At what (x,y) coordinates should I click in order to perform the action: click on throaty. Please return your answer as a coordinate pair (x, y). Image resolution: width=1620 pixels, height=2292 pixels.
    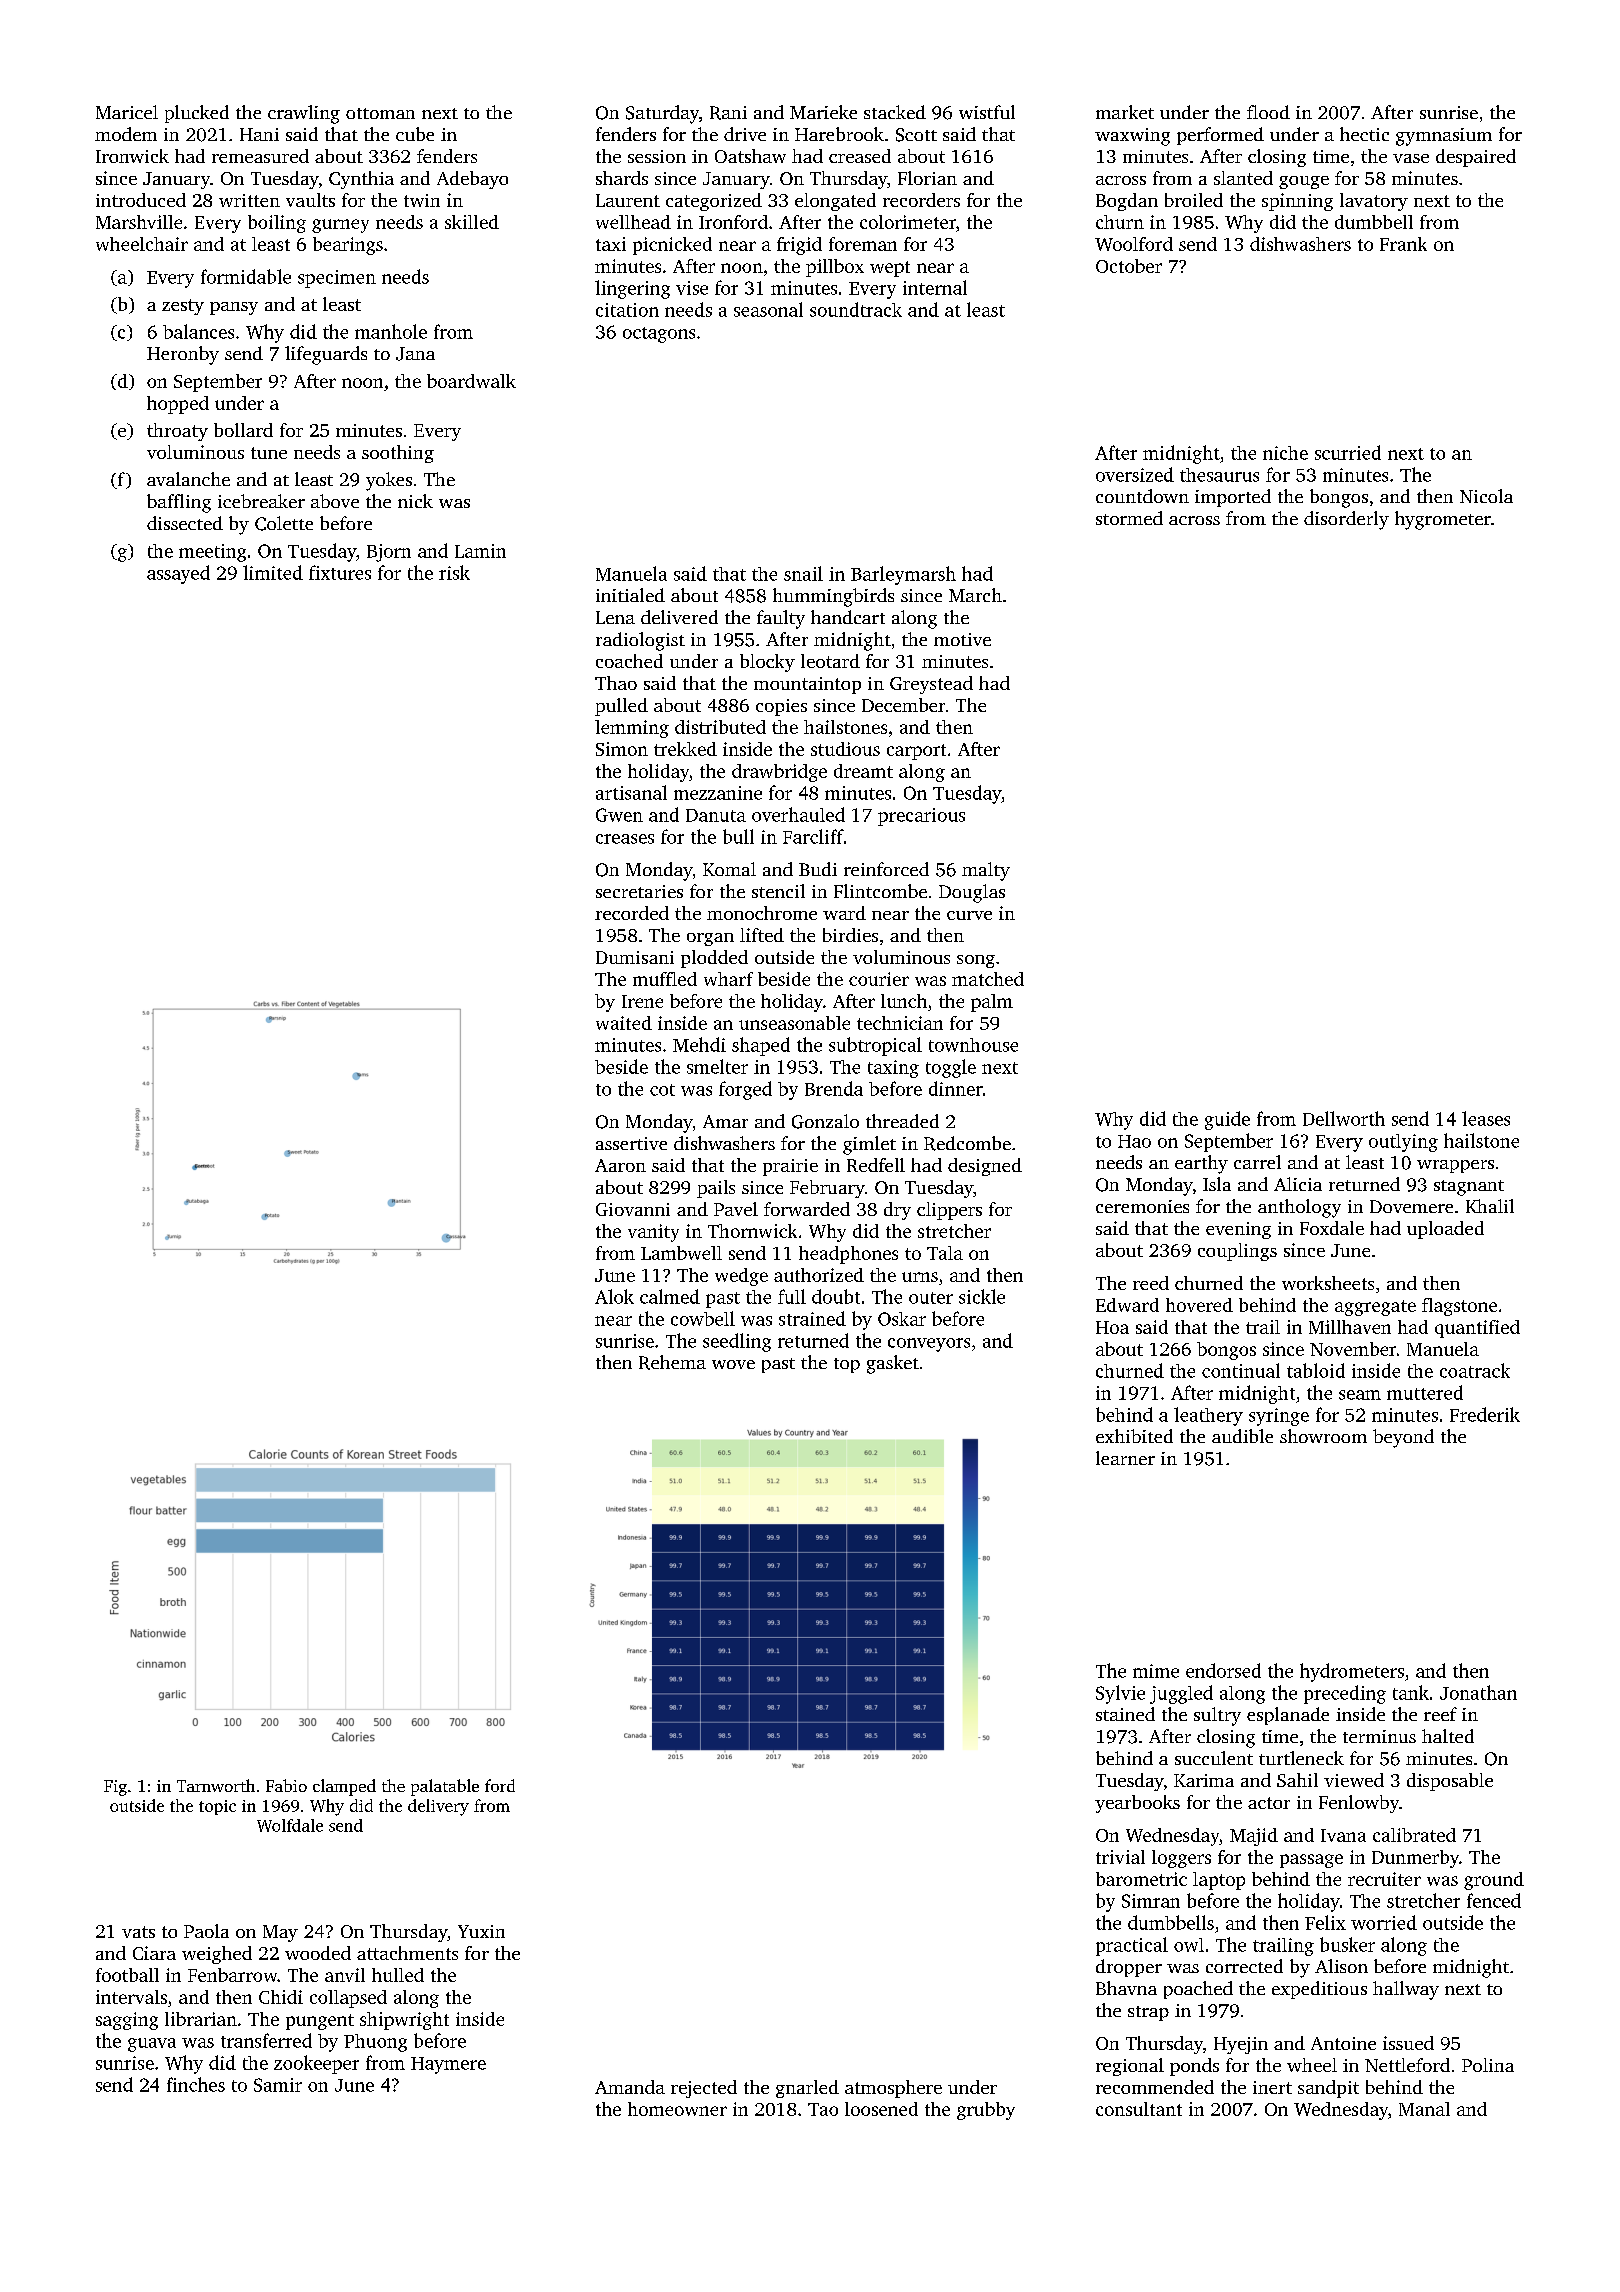
    Looking at the image, I should click on (177, 432).
